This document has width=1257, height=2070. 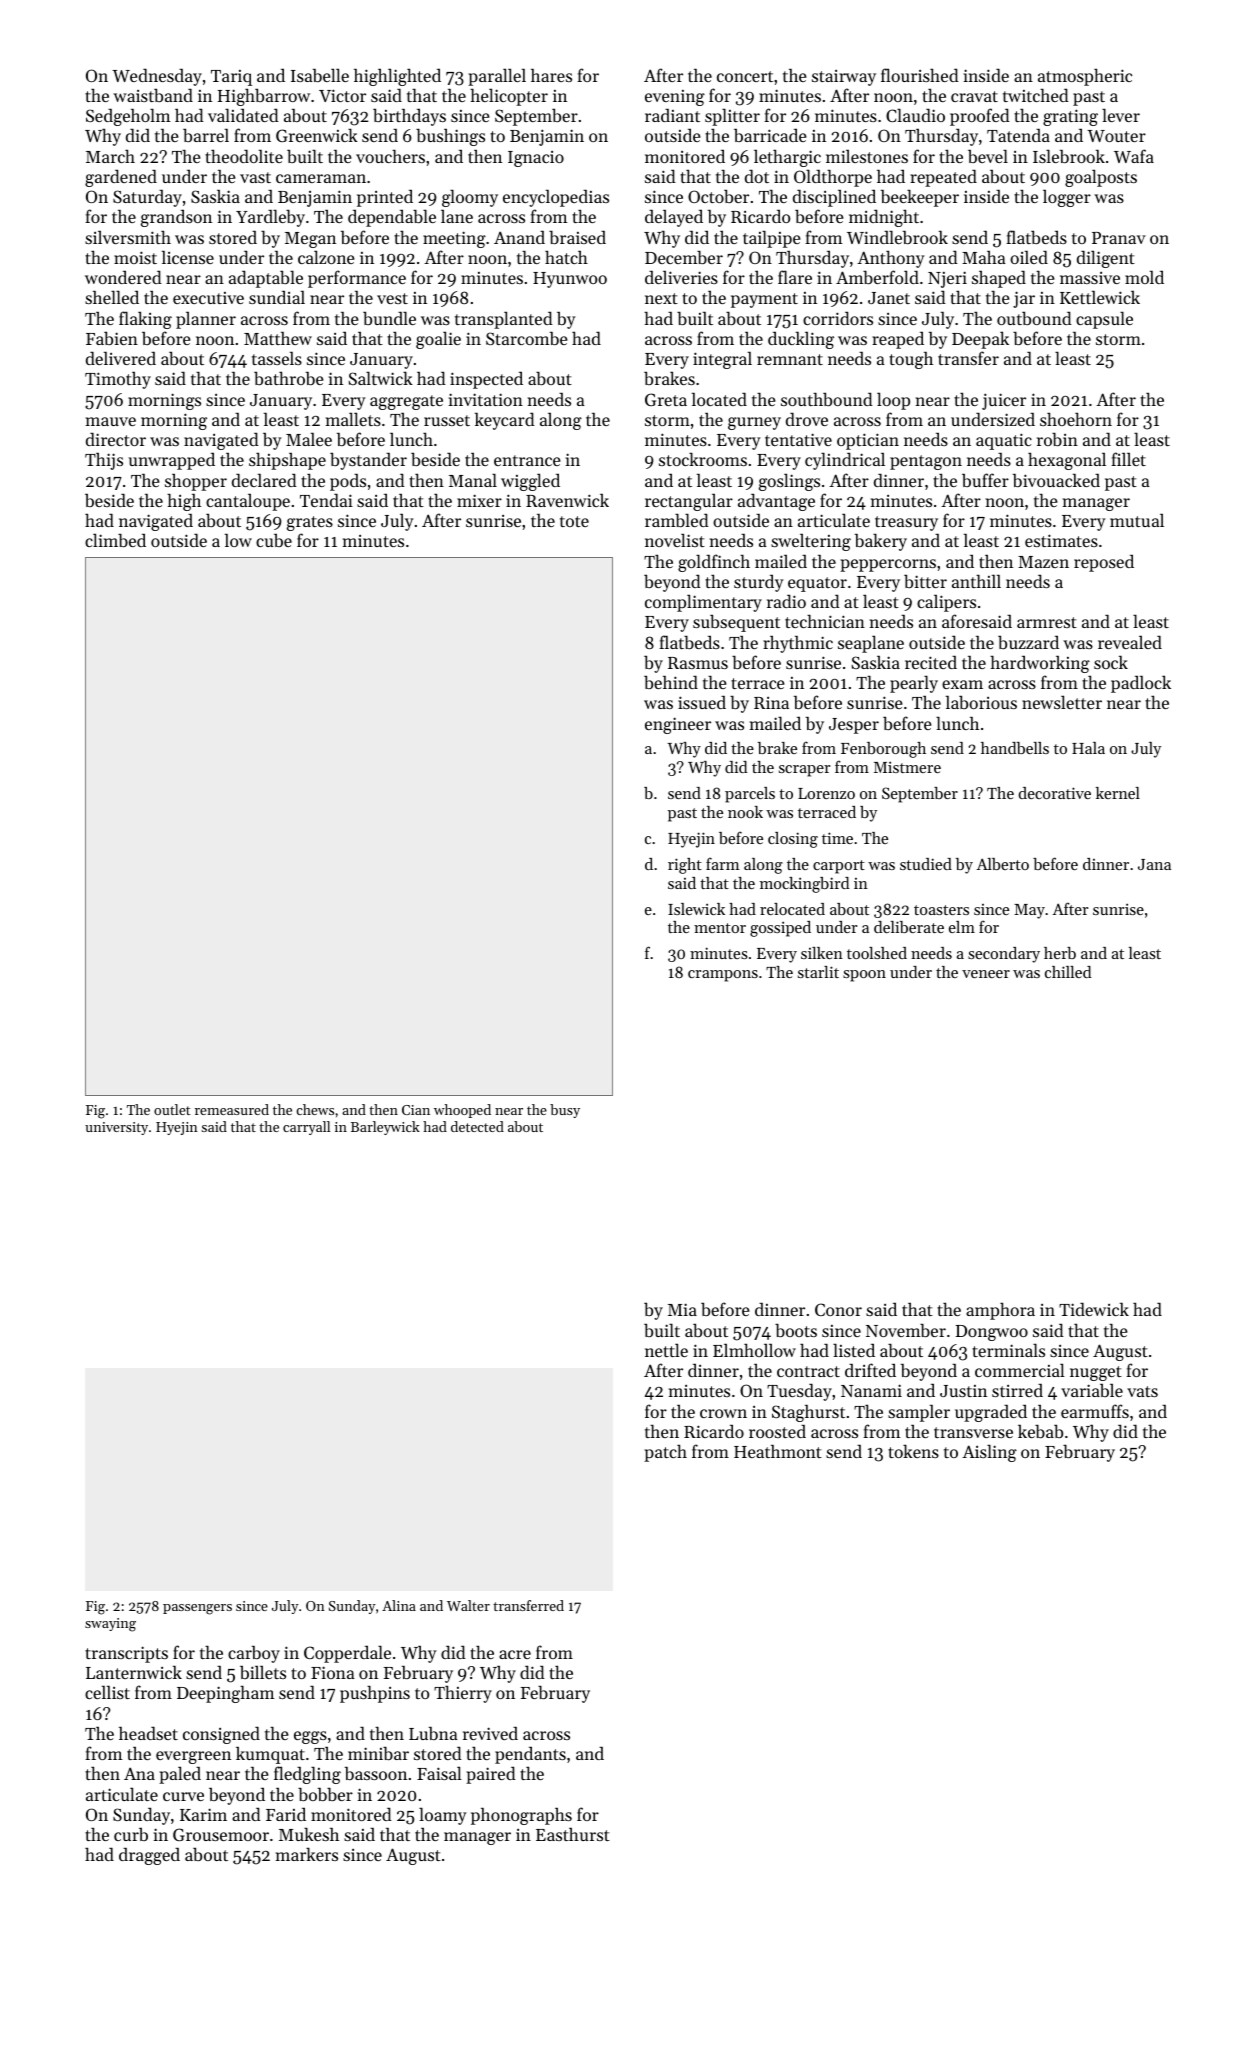 I want to click on rectangular, so click(x=689, y=502).
